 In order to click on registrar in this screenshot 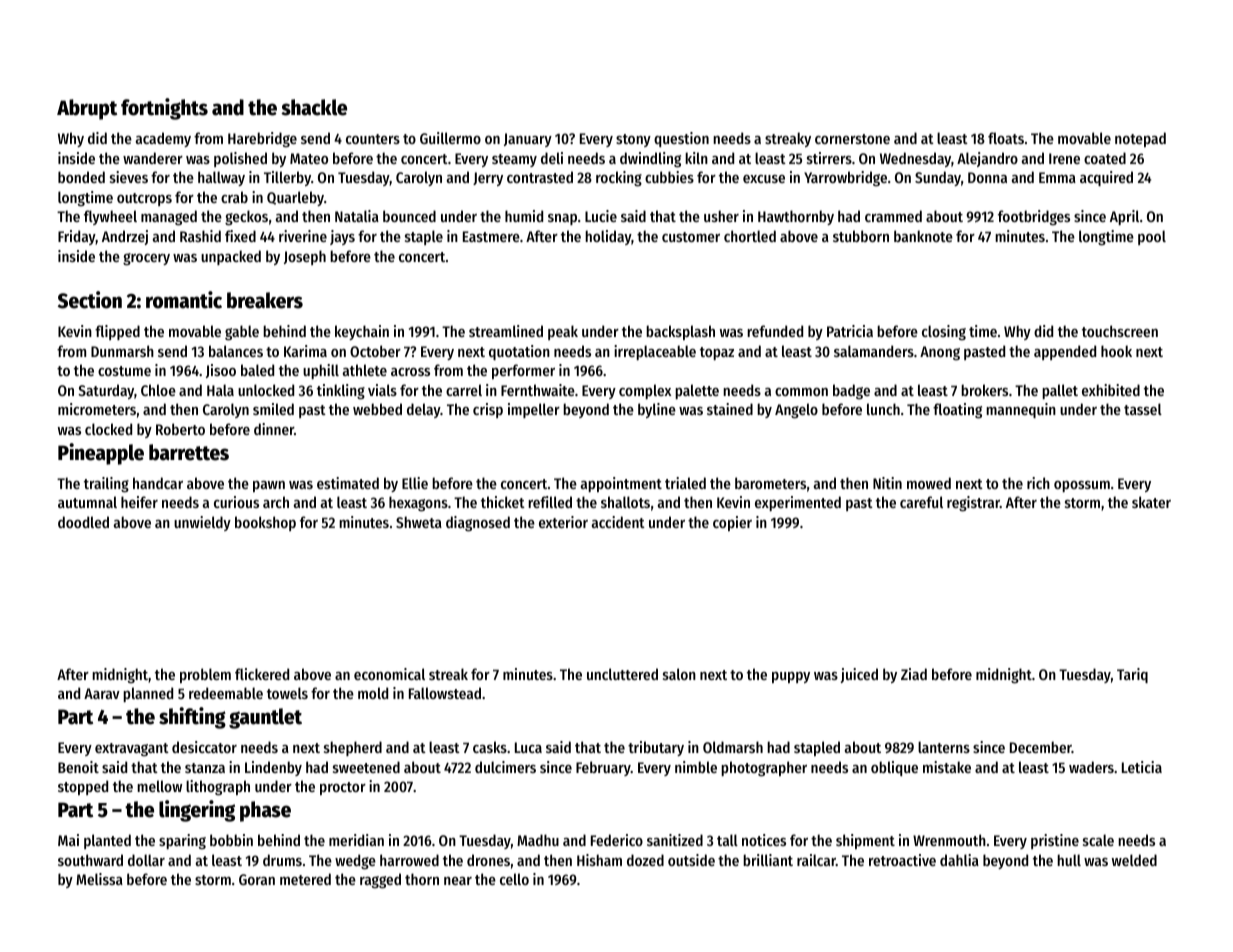, I will do `click(973, 504)`.
